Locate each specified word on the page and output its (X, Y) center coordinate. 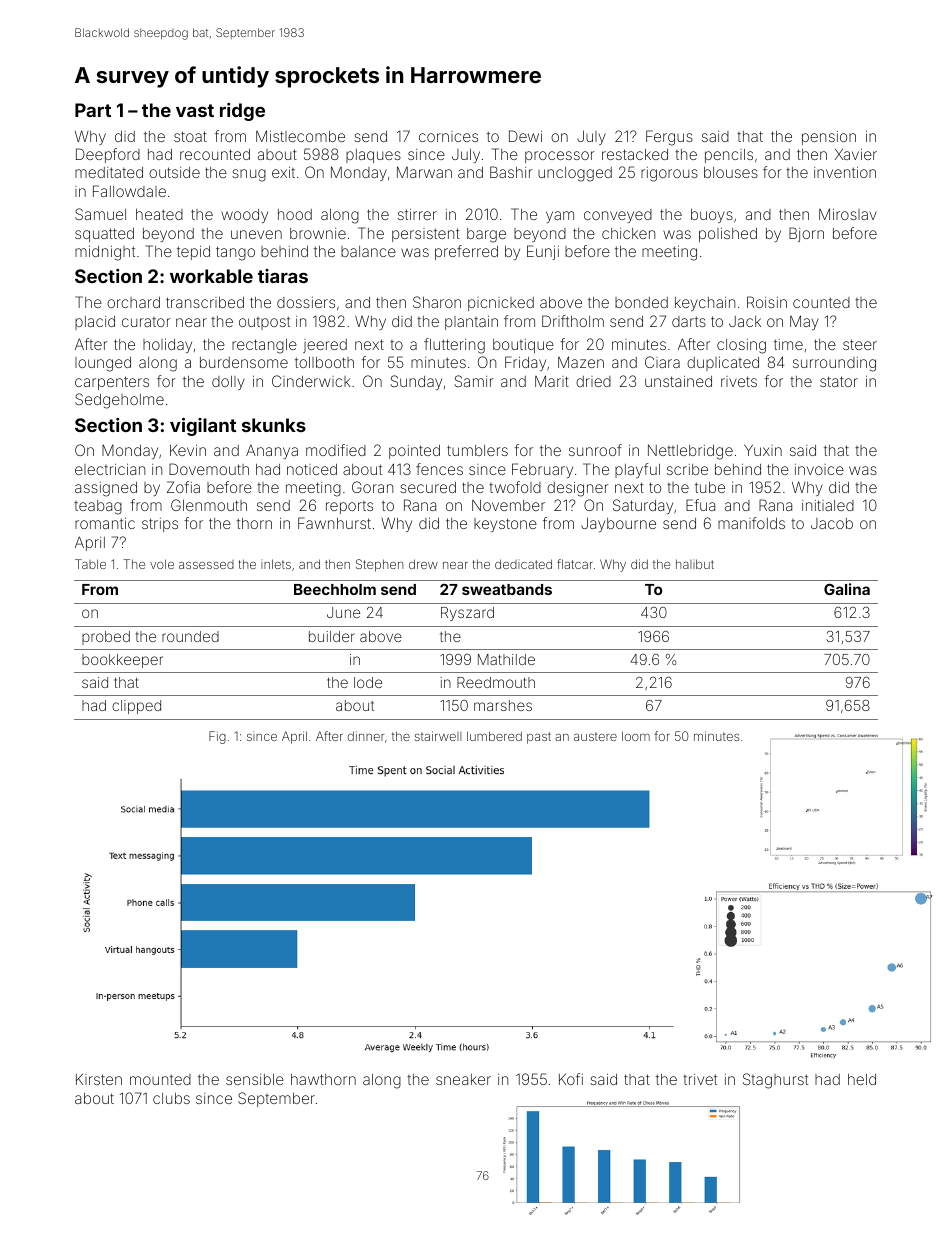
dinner (366, 736)
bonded (641, 302)
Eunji (543, 252)
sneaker (463, 1079)
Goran (372, 487)
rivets (739, 381)
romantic (105, 523)
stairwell (438, 736)
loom (636, 736)
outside (174, 172)
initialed (828, 505)
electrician (110, 469)
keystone (505, 525)
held (862, 1079)
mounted (160, 1079)
